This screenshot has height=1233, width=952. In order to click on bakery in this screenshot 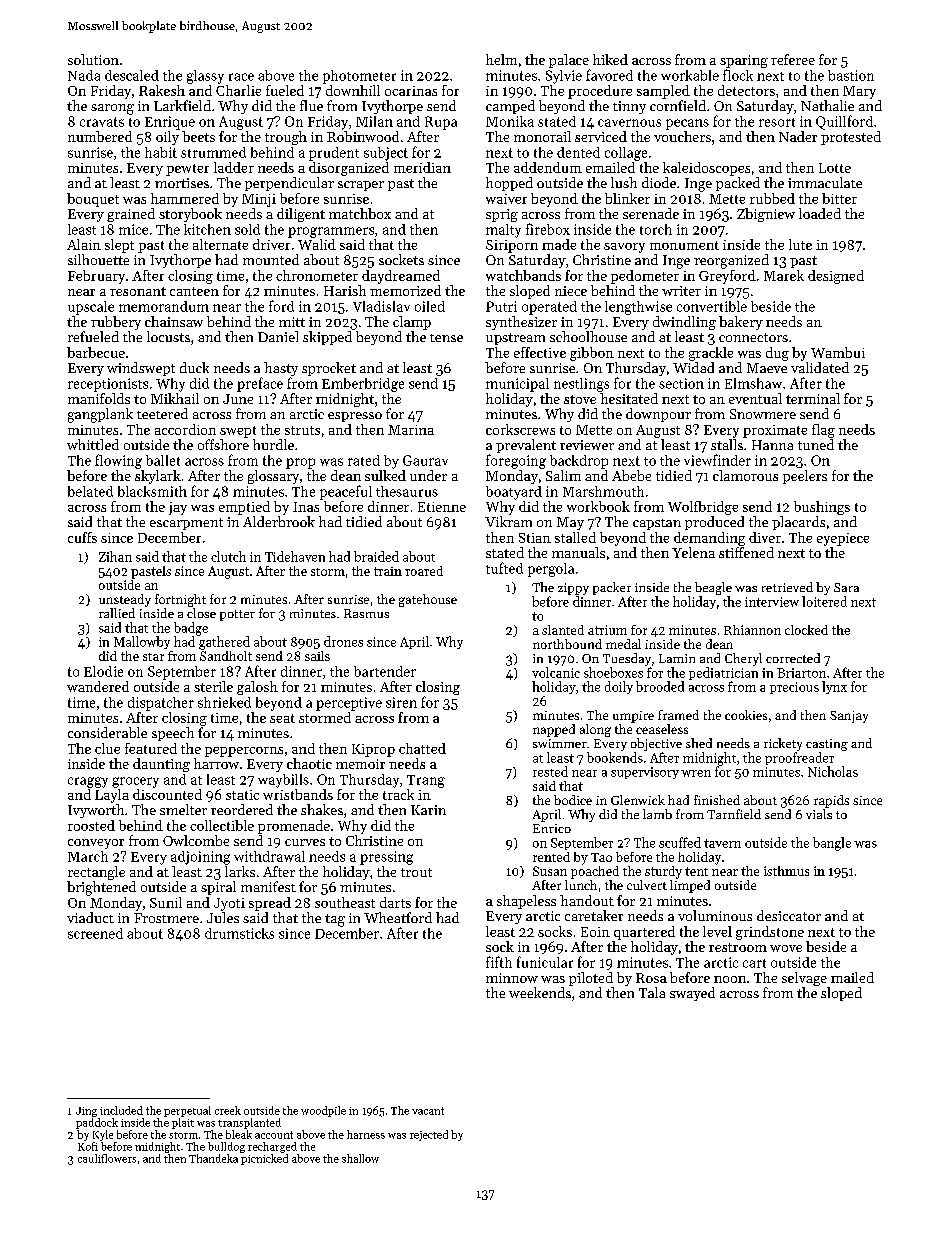, I will do `click(741, 323)`.
